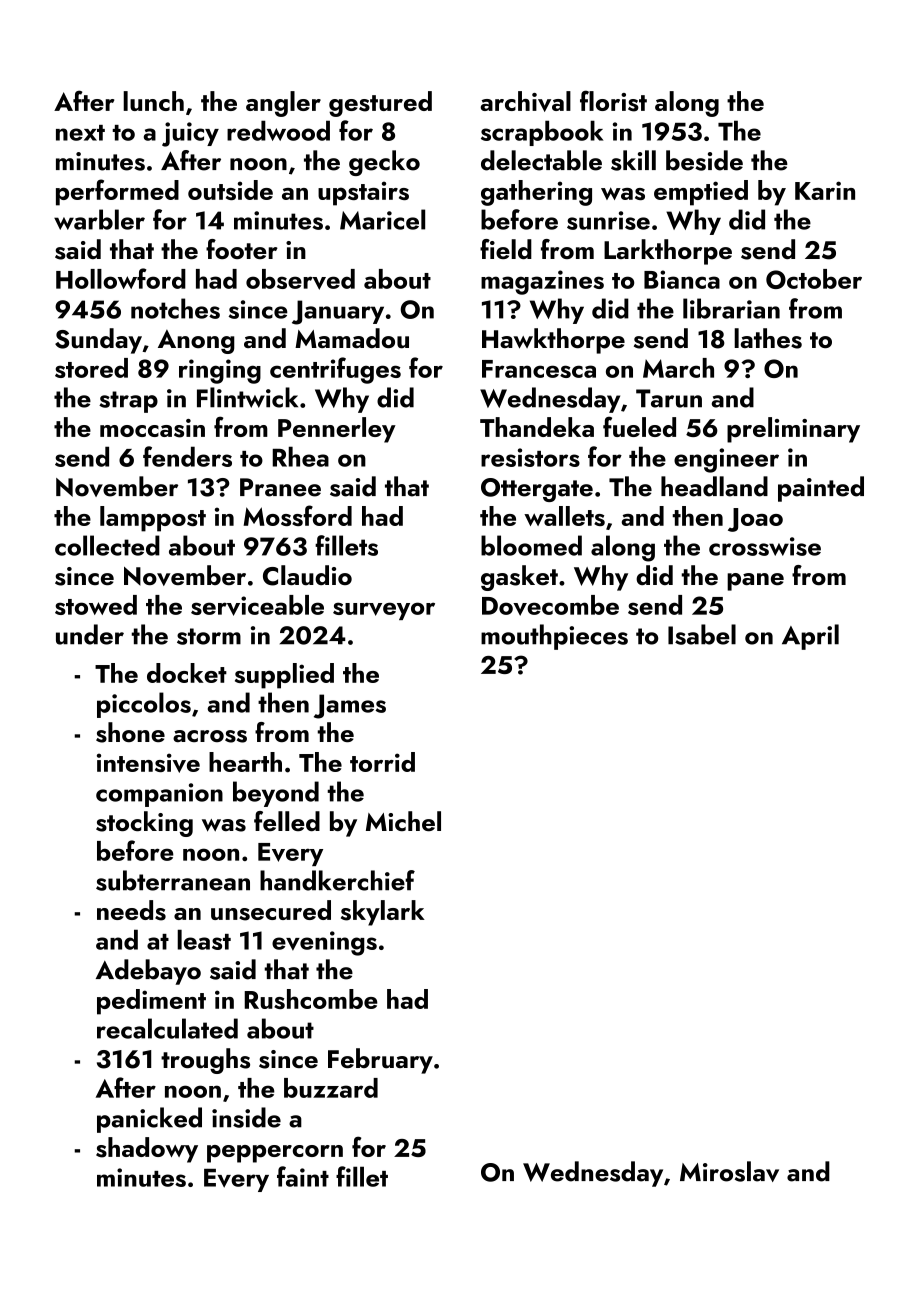 Image resolution: width=924 pixels, height=1311 pixels. What do you see at coordinates (147, 1150) in the page?
I see `shadowy` at bounding box center [147, 1150].
